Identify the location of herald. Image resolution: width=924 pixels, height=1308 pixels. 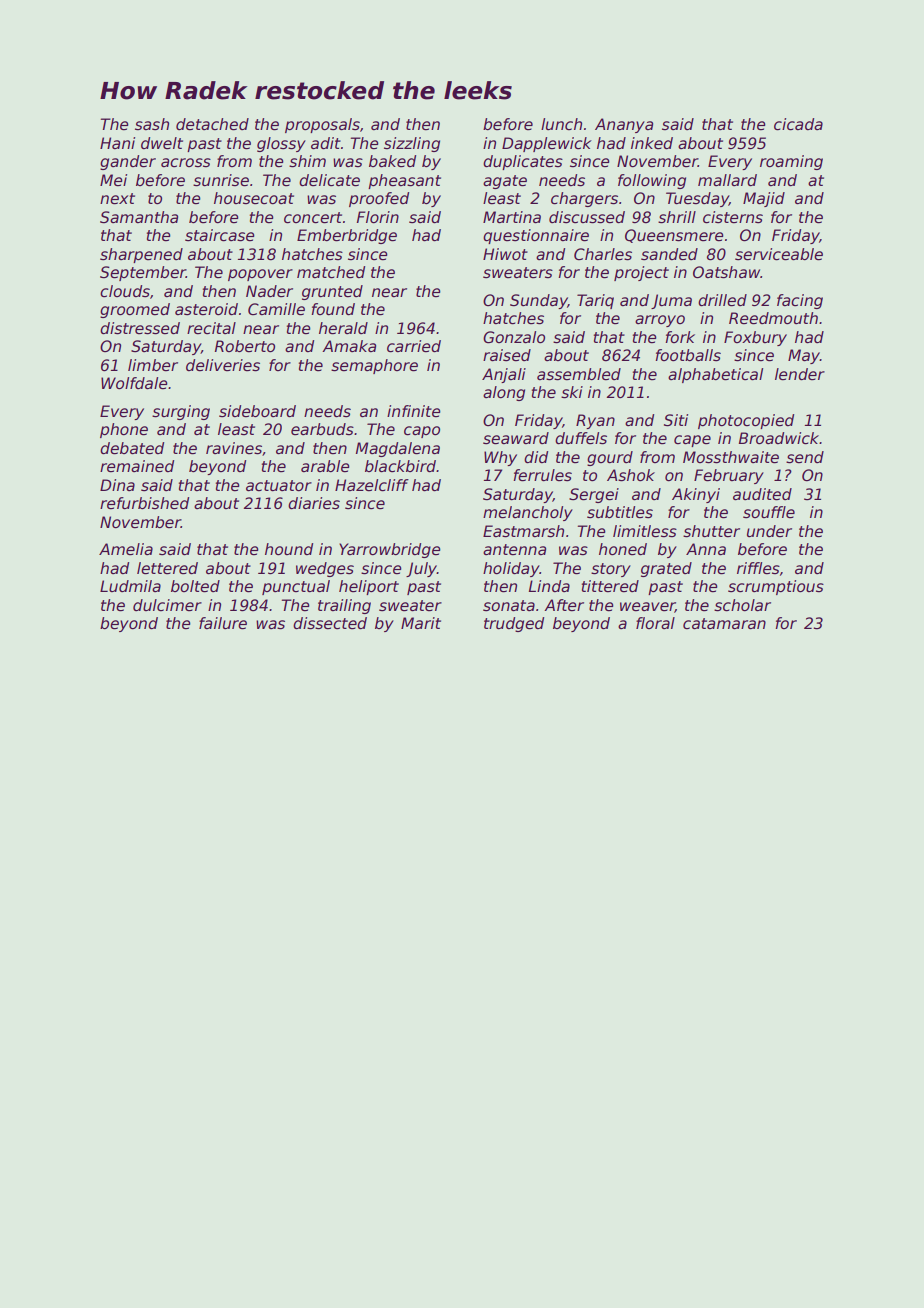
(343, 328).
